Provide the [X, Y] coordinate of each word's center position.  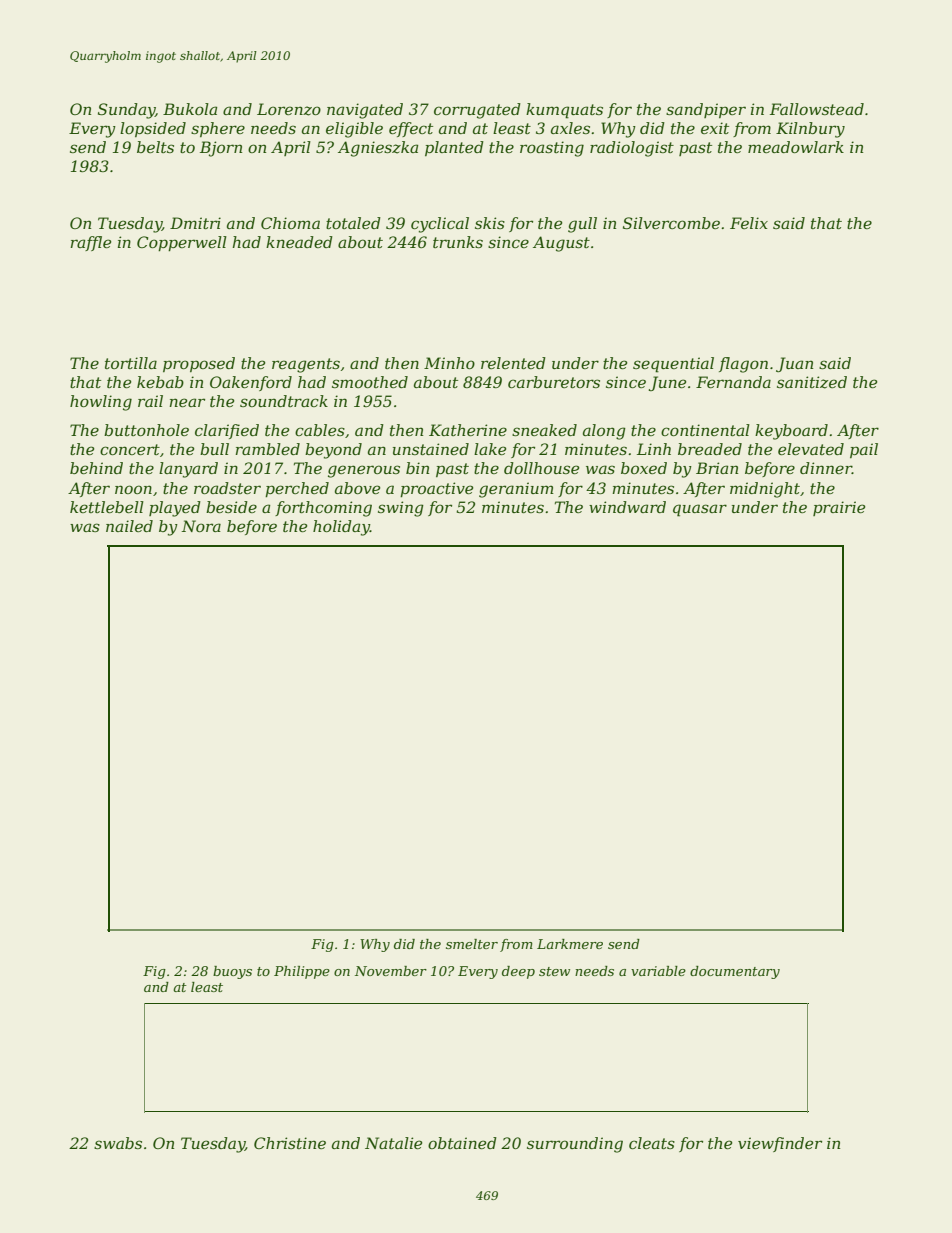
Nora [201, 526]
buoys [232, 972]
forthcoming [323, 509]
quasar [700, 510]
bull [214, 449]
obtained [462, 1143]
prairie [839, 508]
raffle [90, 243]
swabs [118, 1143]
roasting [552, 149]
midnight [765, 490]
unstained [431, 449]
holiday [341, 528]
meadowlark [796, 147]
